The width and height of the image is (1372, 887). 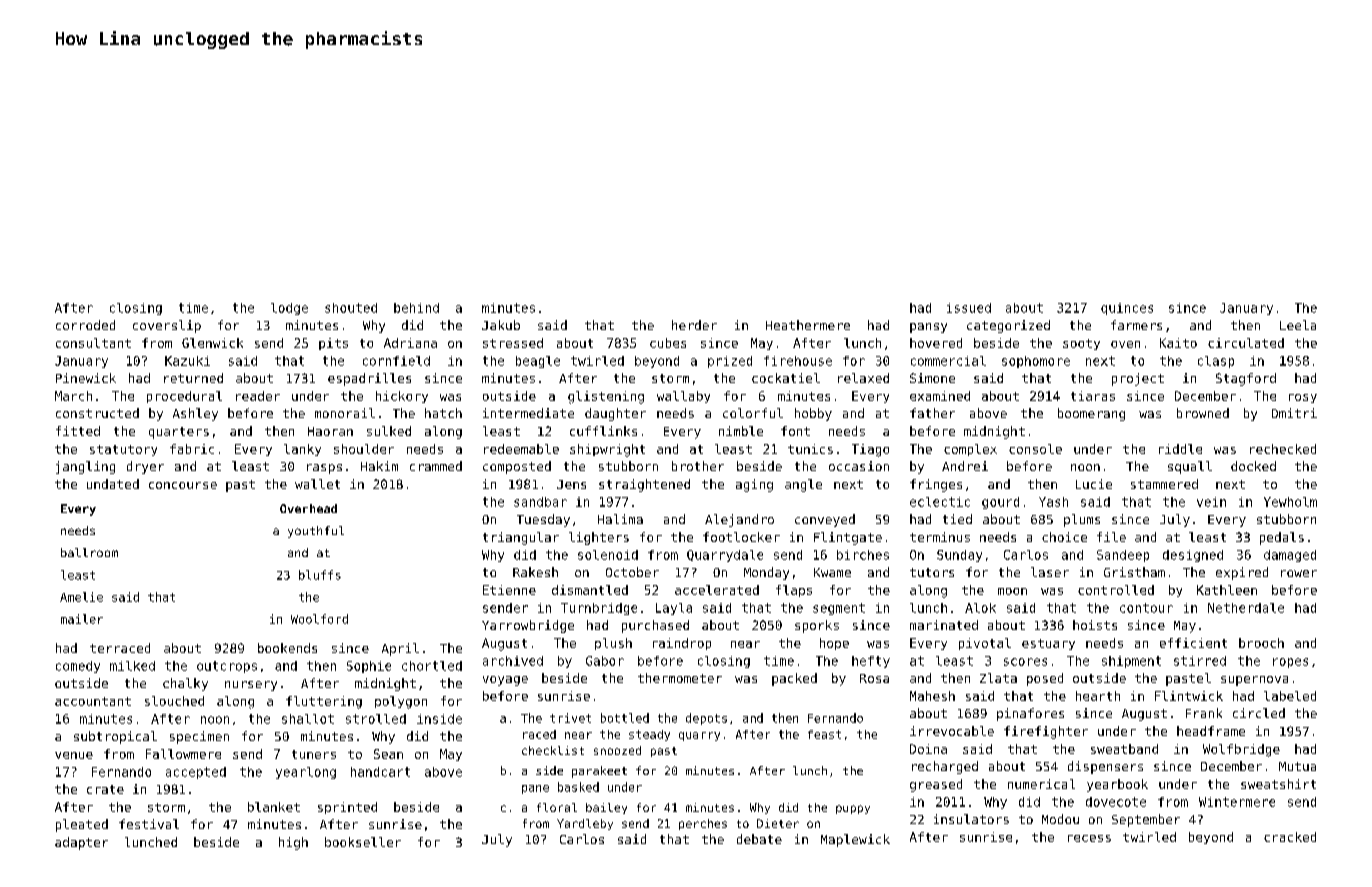 What do you see at coordinates (93, 343) in the image?
I see `consultant` at bounding box center [93, 343].
